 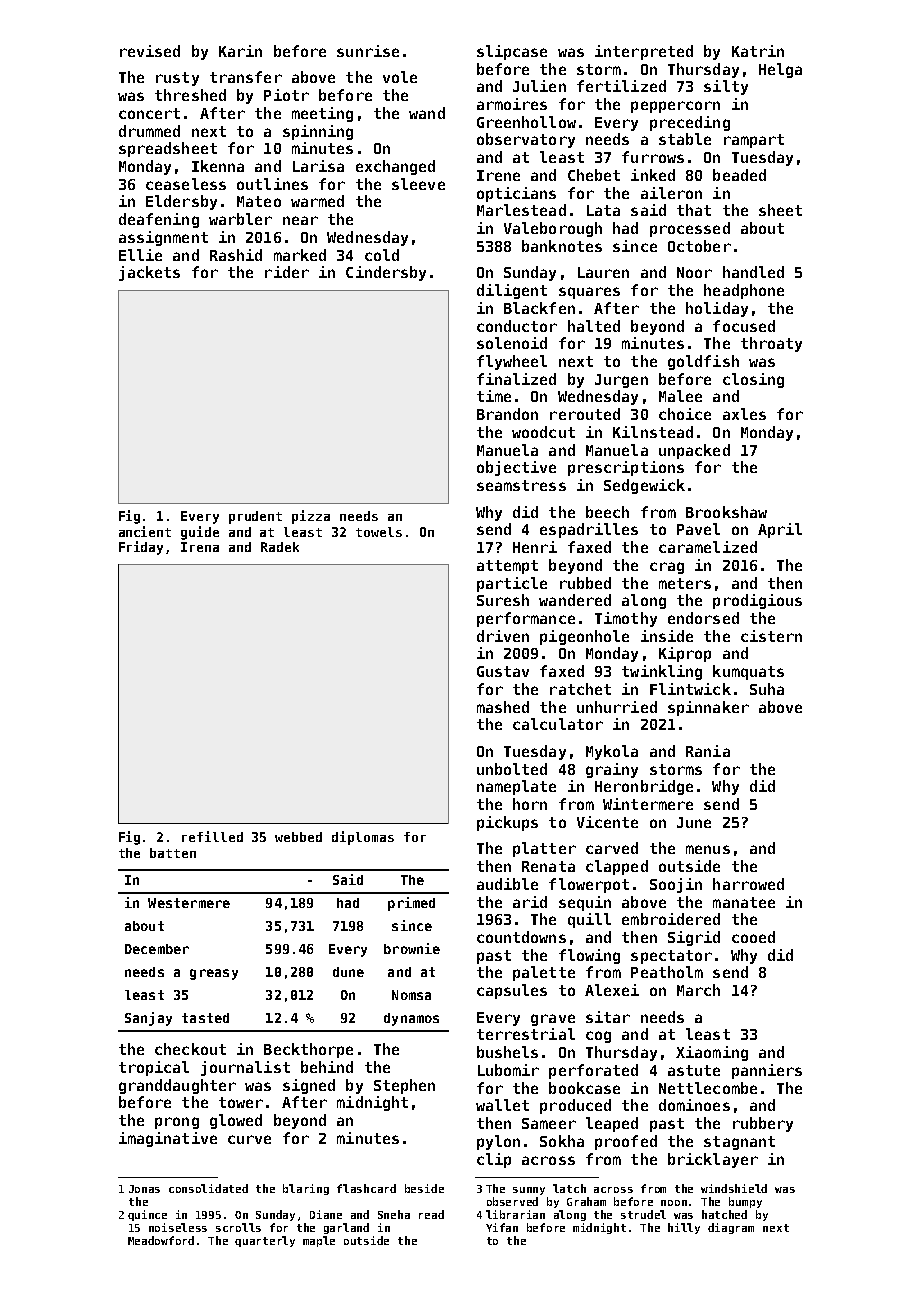 What do you see at coordinates (694, 272) in the page?
I see `Noor` at bounding box center [694, 272].
